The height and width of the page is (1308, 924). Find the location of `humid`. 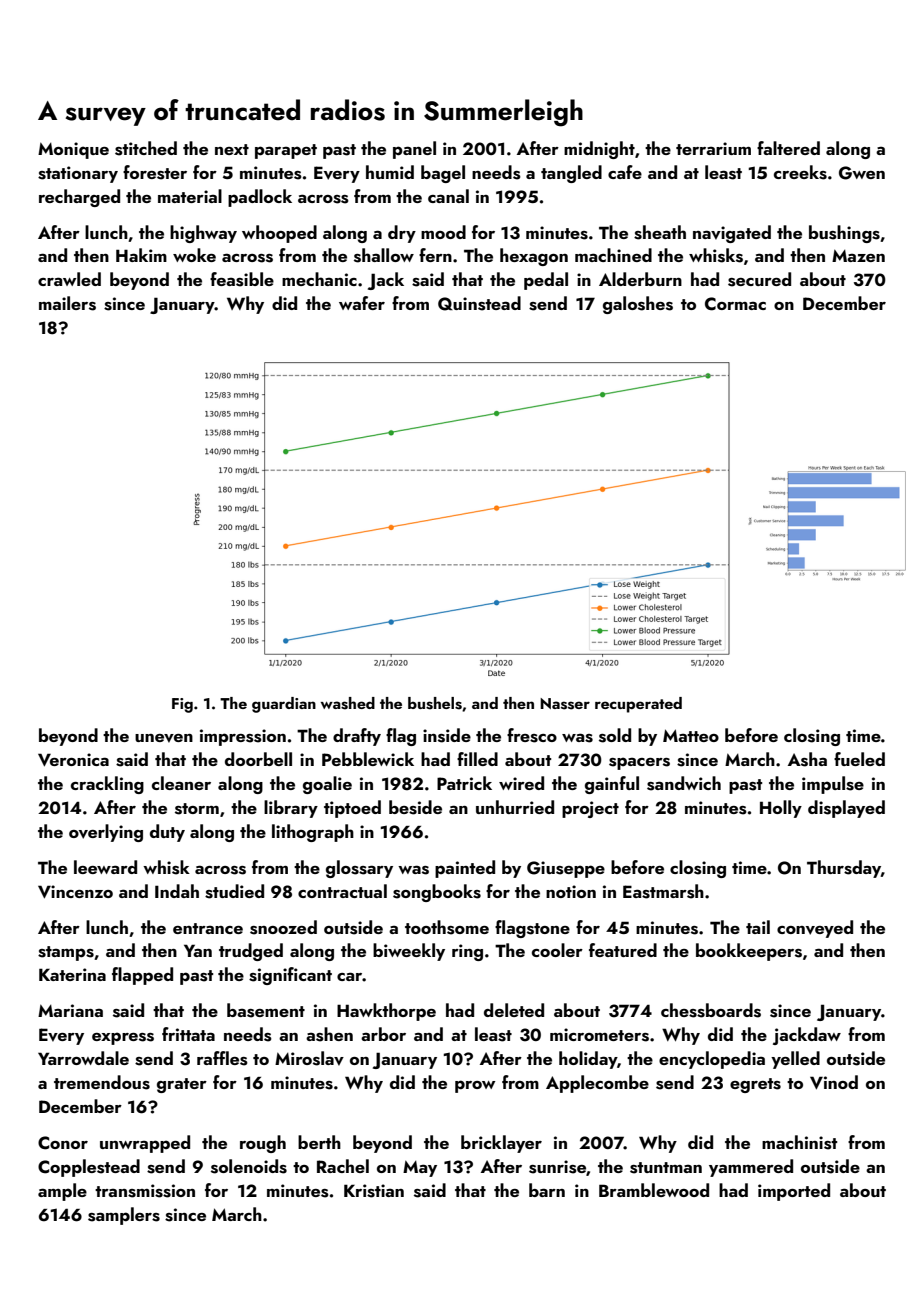

humid is located at coordinates (390, 172).
